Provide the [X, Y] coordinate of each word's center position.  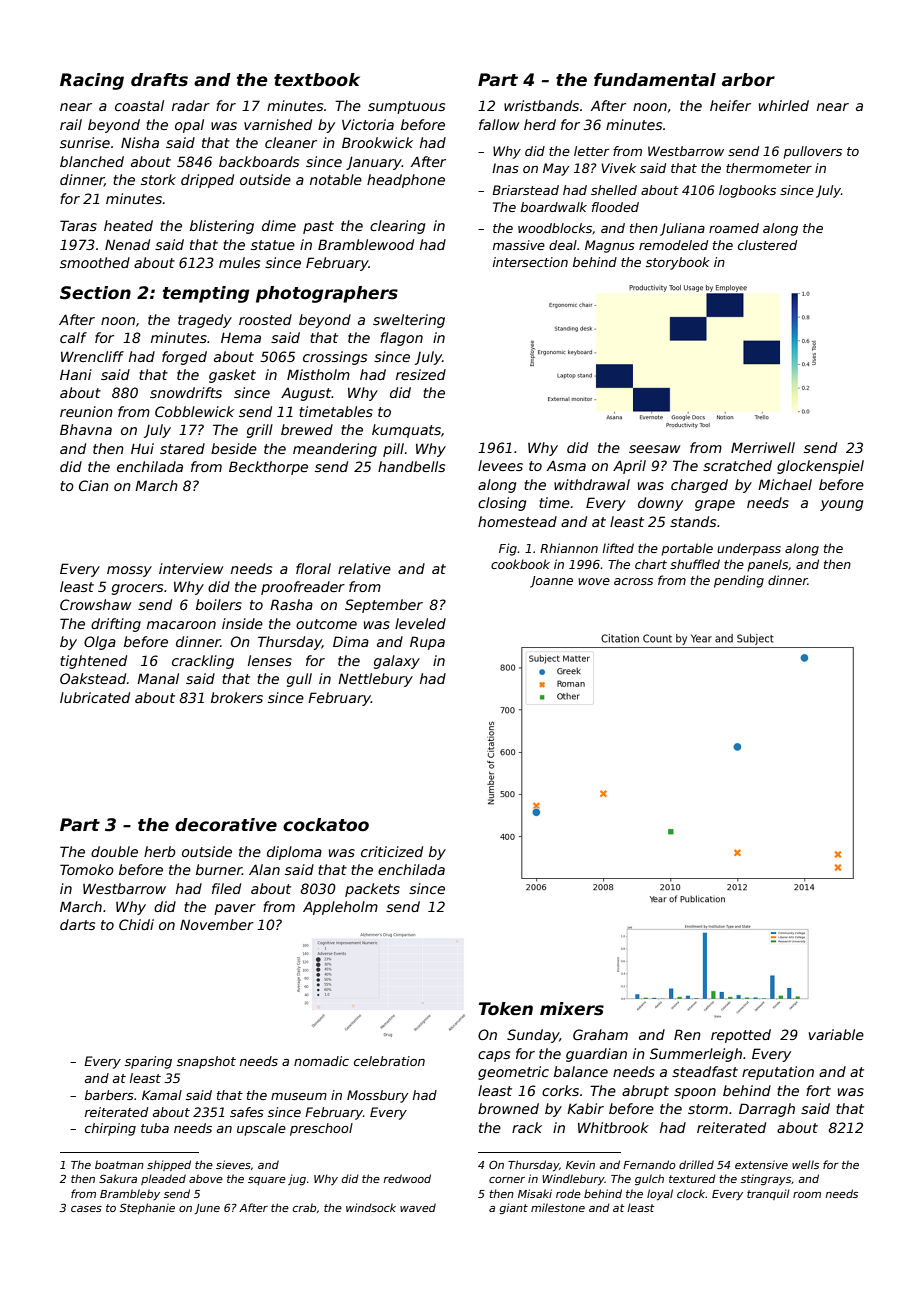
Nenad [127, 244]
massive [519, 245]
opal [189, 126]
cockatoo [326, 825]
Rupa [427, 643]
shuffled [695, 564]
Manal [158, 678]
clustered [767, 245]
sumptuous [406, 107]
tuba [155, 1128]
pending [739, 581]
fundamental [655, 80]
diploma [294, 853]
